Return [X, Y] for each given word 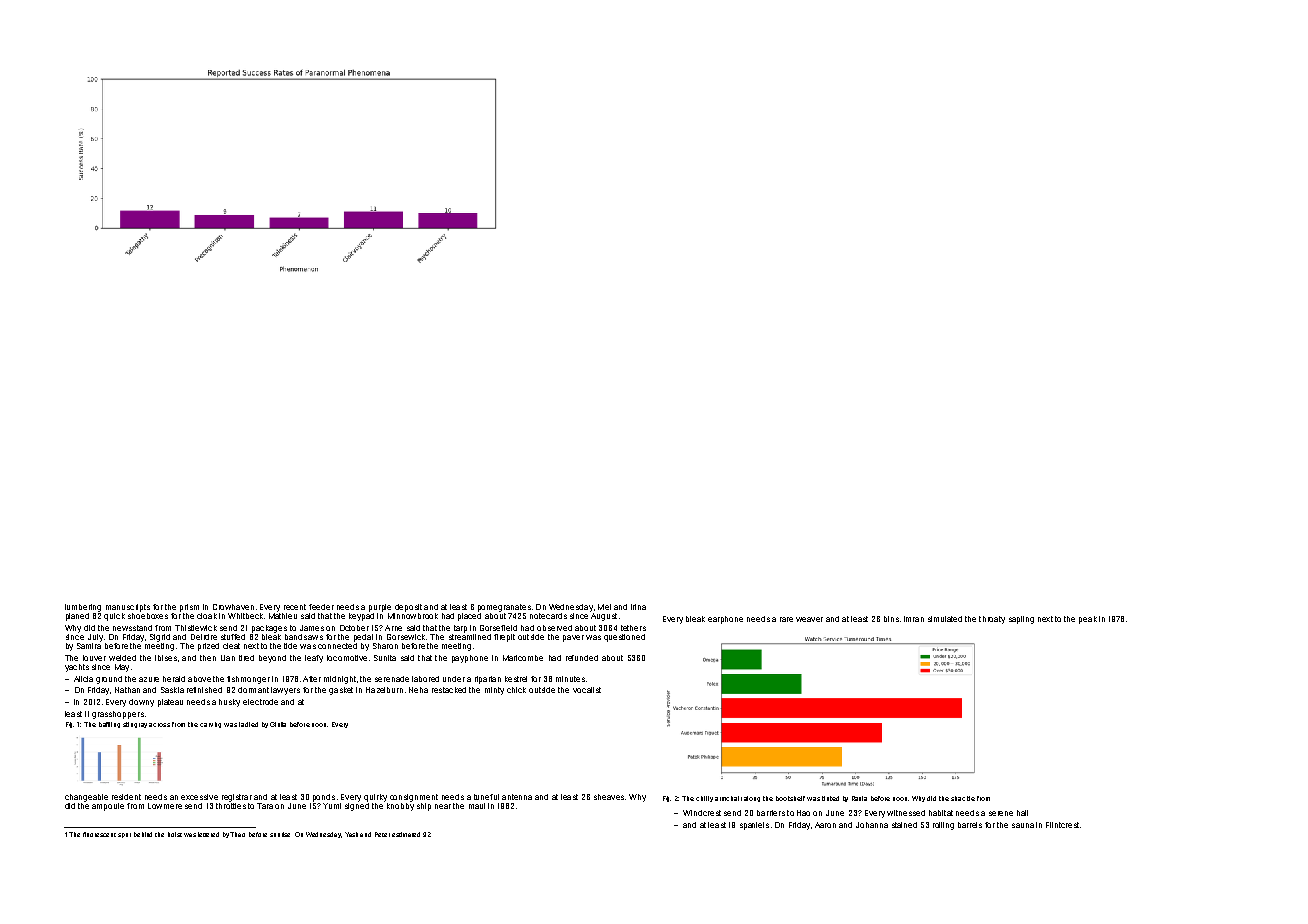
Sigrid [160, 638]
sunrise [280, 834]
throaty [992, 620]
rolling [943, 826]
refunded [582, 658]
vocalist [587, 690]
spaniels [754, 826]
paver [573, 638]
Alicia [83, 679]
